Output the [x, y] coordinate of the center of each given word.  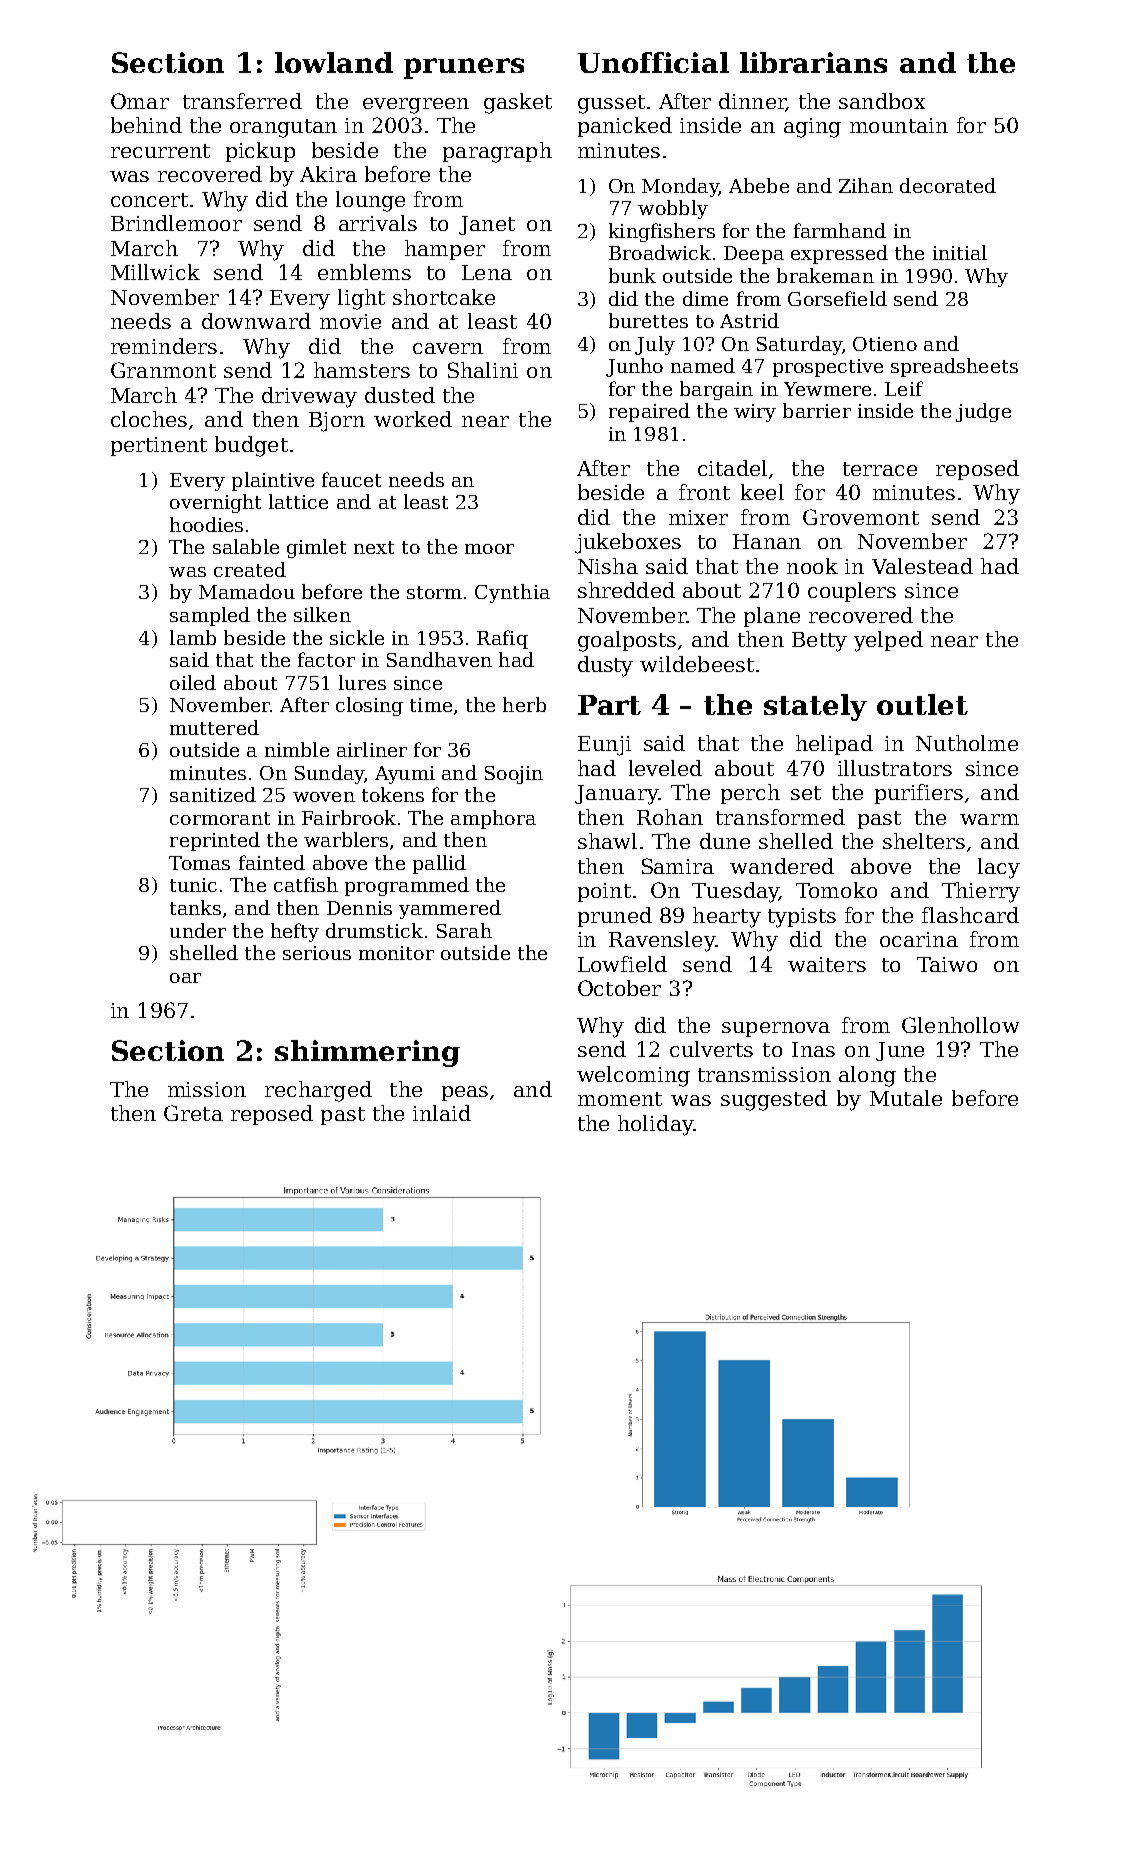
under [198, 930]
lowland [334, 62]
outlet [922, 704]
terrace [880, 469]
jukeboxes [628, 543]
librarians [813, 62]
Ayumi [405, 775]
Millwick [155, 272]
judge [983, 412]
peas [465, 1093]
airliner [372, 749]
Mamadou [247, 591]
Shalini [483, 370]
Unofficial [653, 62]
